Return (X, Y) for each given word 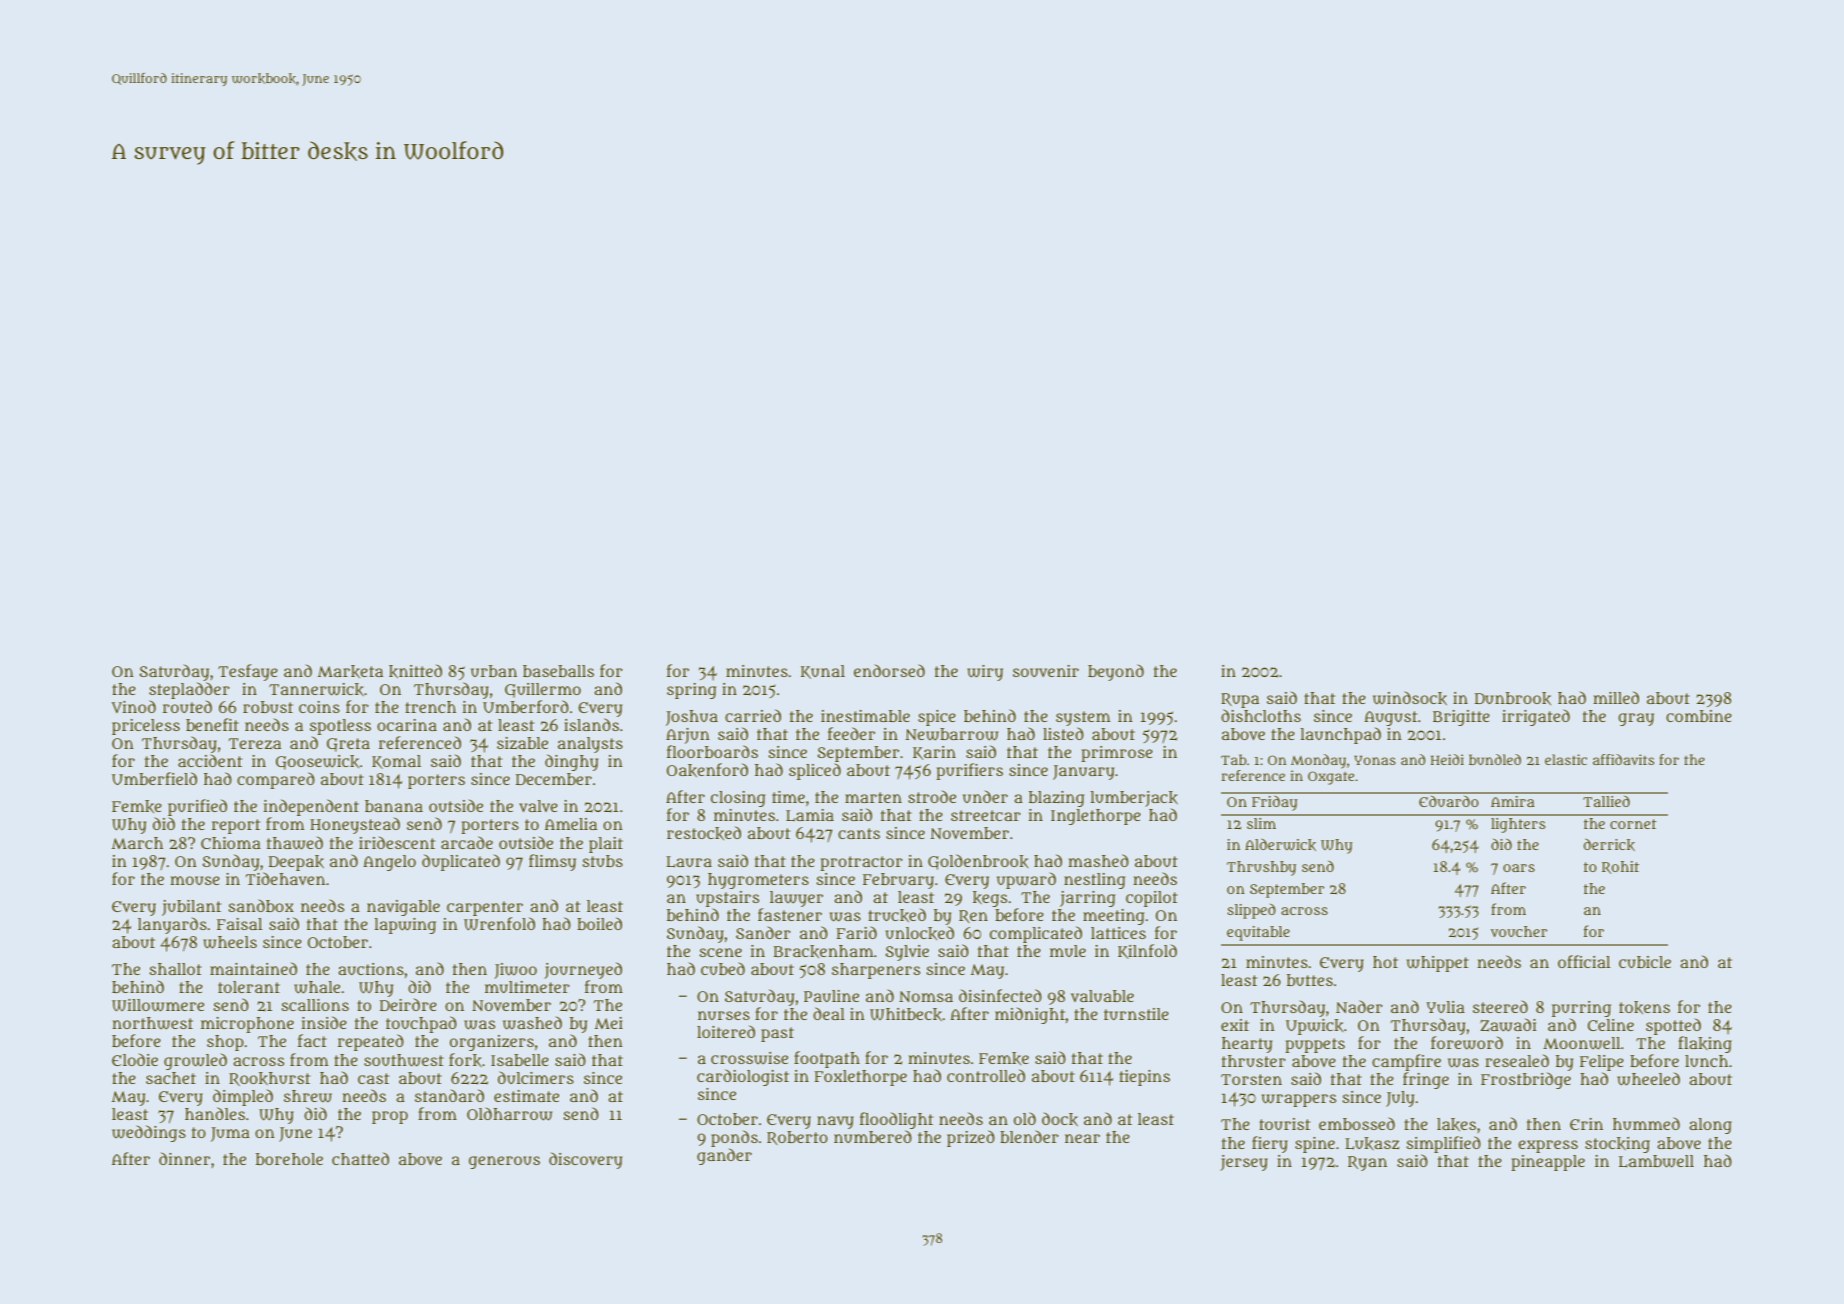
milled (1616, 697)
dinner (184, 1158)
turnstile (1136, 1014)
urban (494, 671)
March (137, 843)
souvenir (1046, 671)
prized (971, 1138)
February (898, 881)
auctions (371, 969)
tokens (1644, 1007)
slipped (1251, 911)
